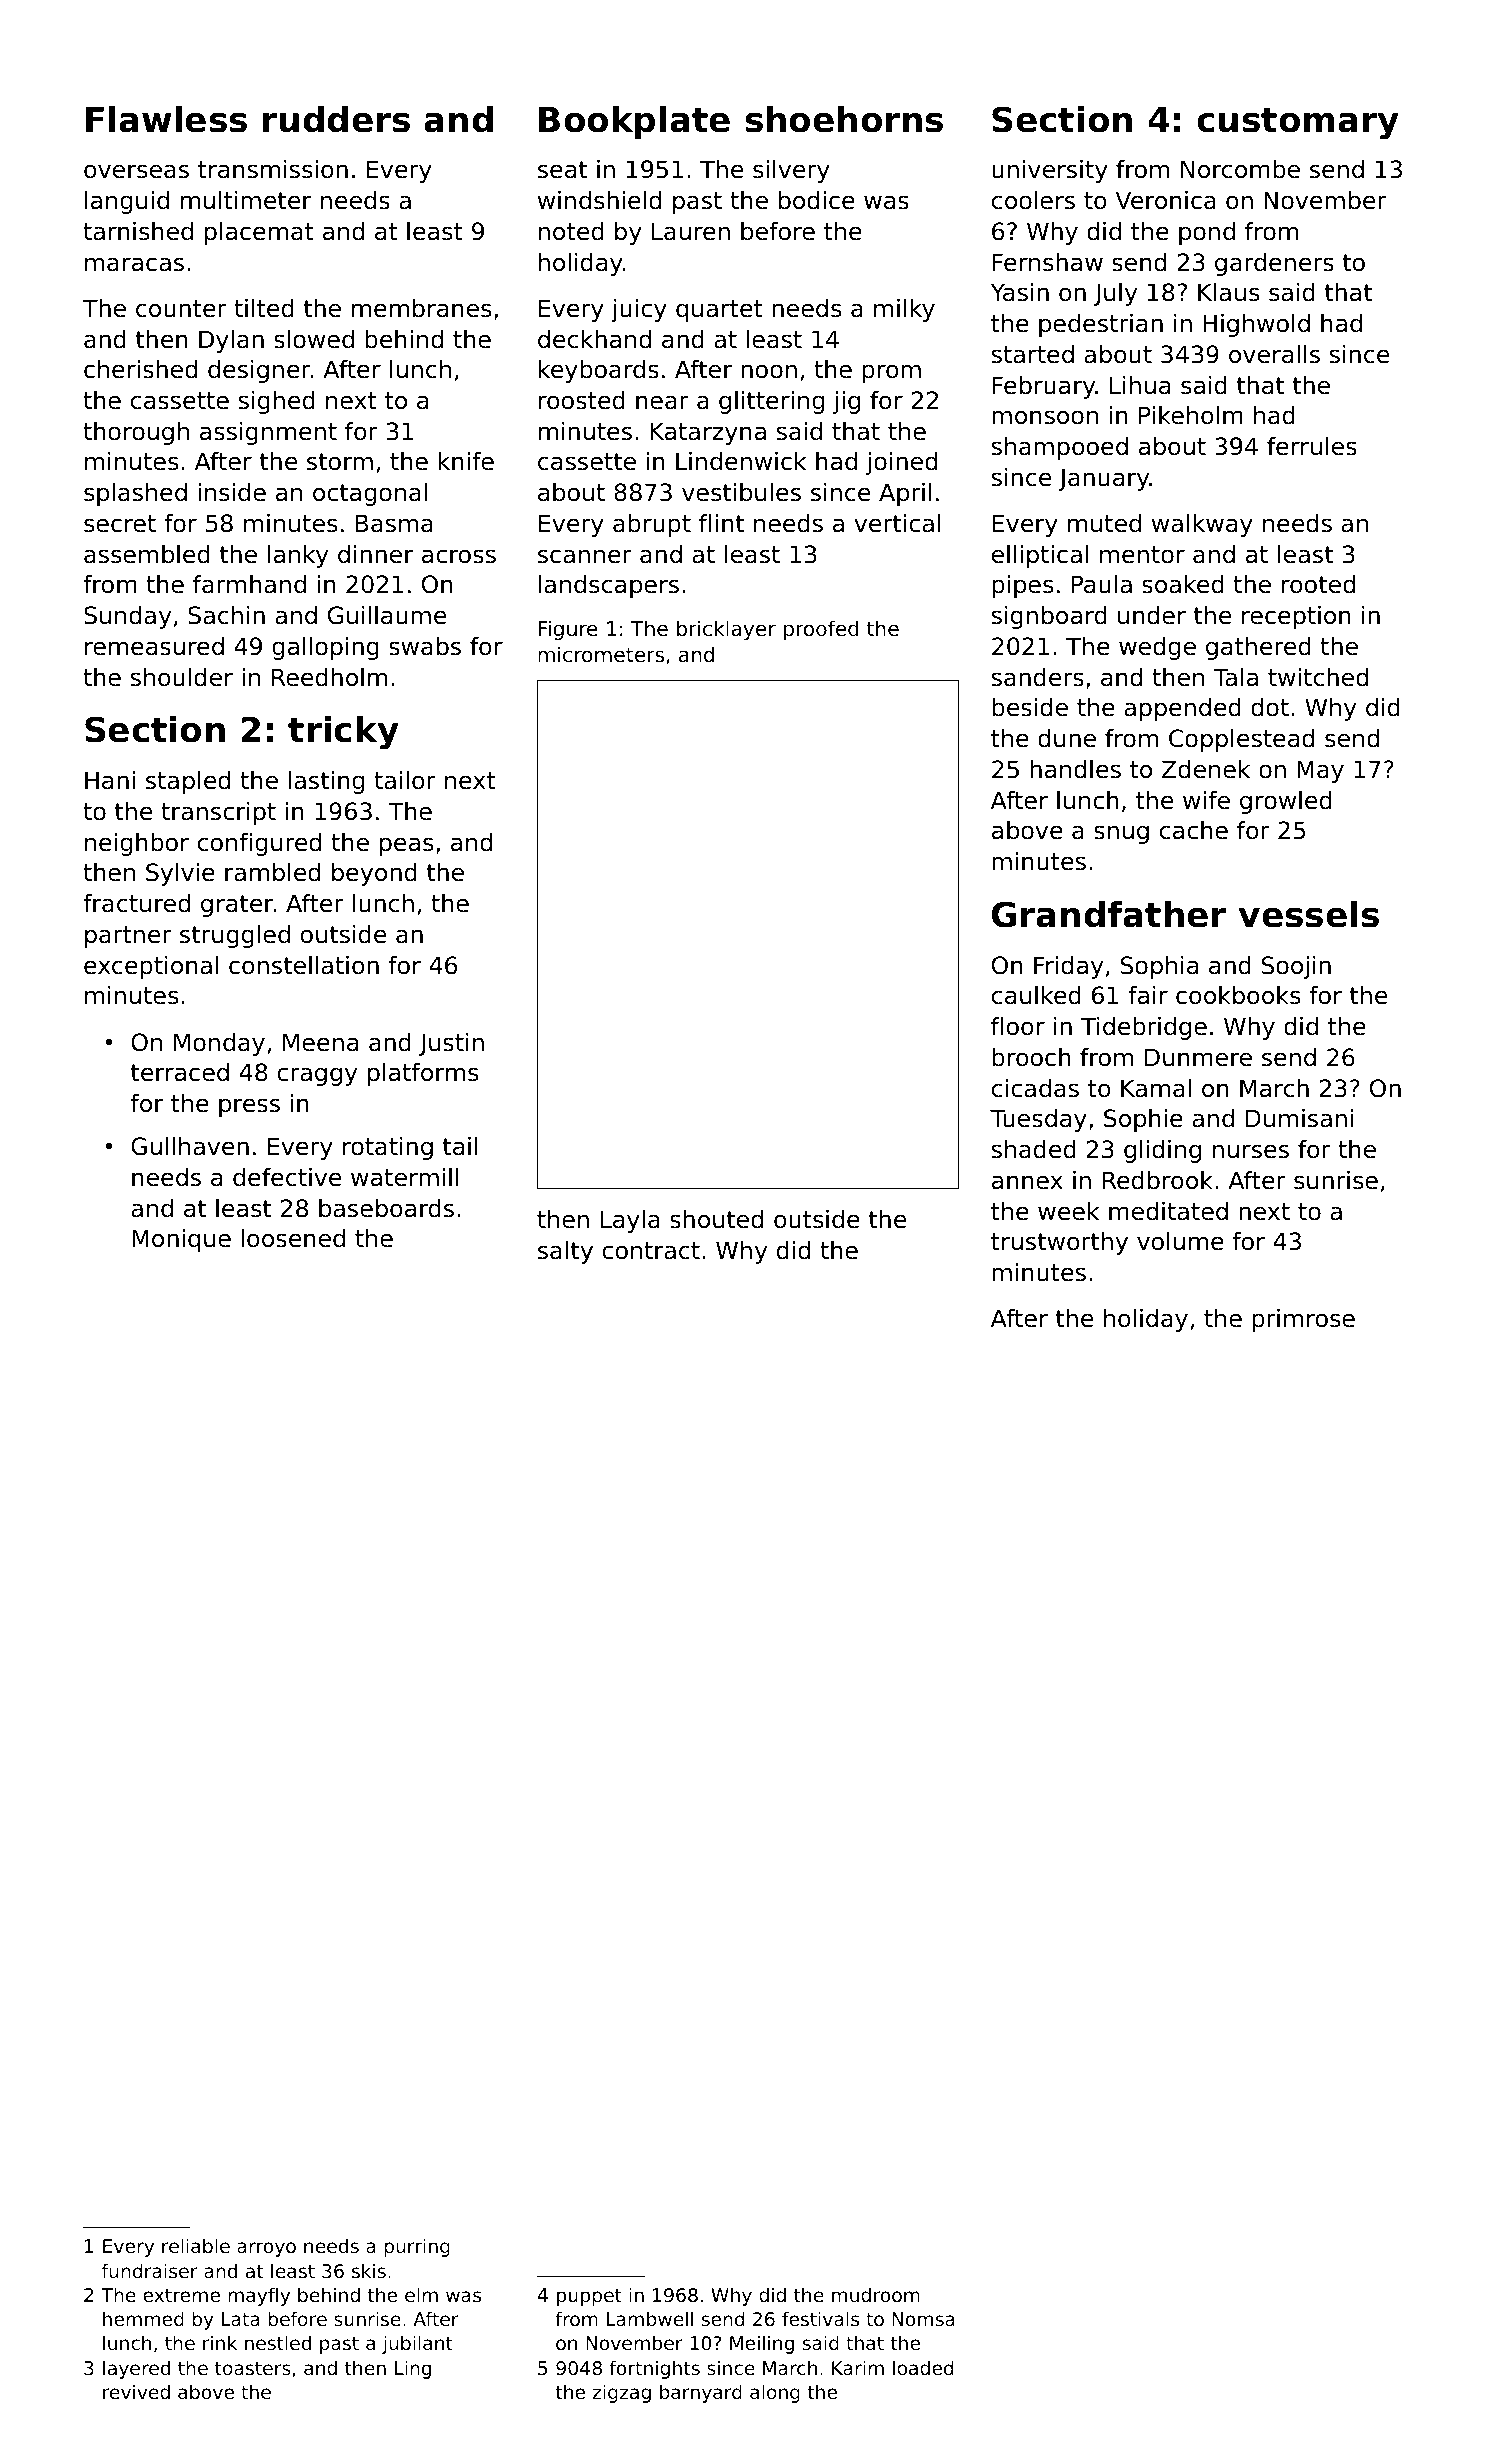 This screenshot has height=2464, width=1496. Describe the element at coordinates (923, 2367) in the screenshot. I see `loaded` at that location.
